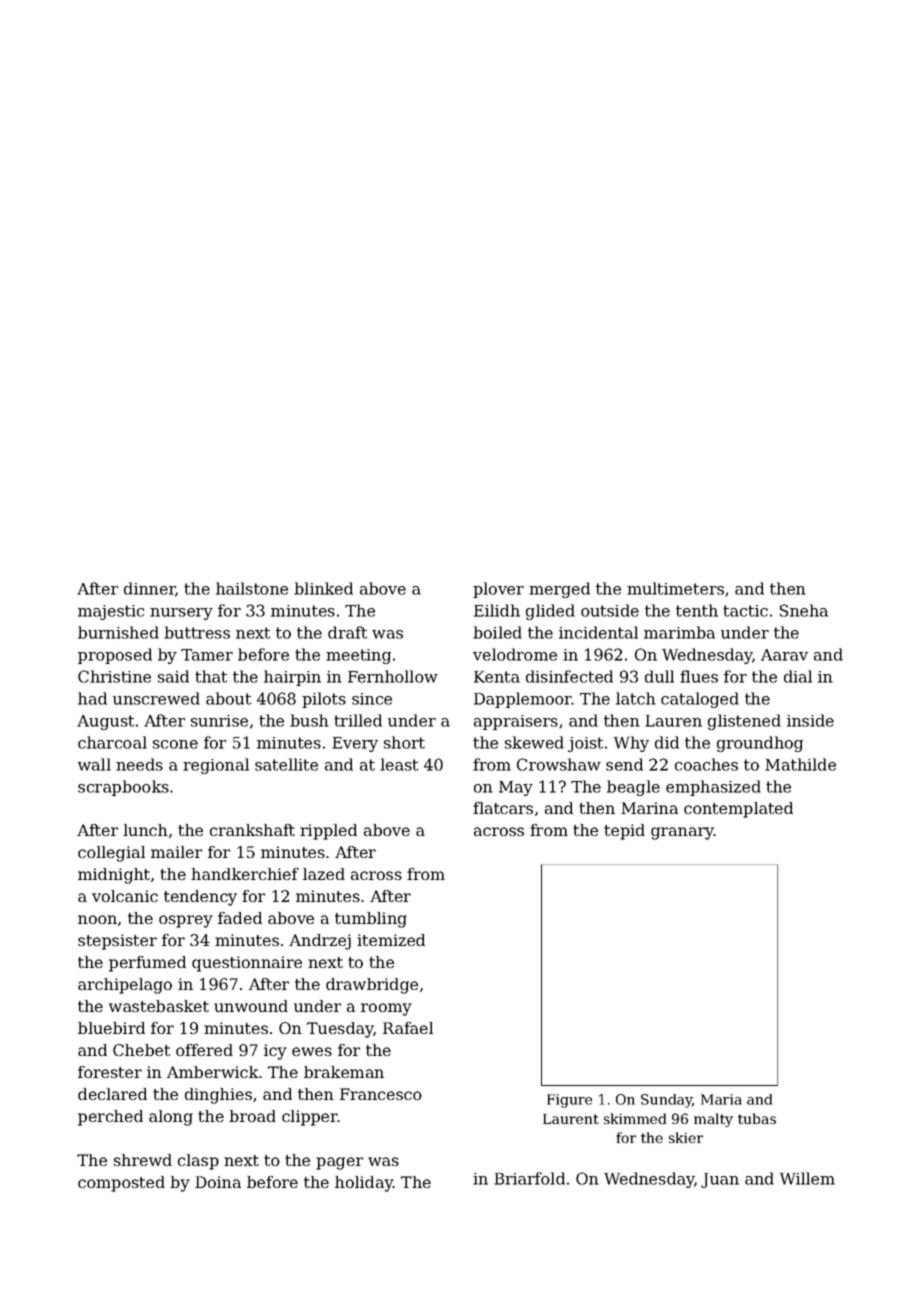  What do you see at coordinates (145, 830) in the image?
I see `lunch` at bounding box center [145, 830].
